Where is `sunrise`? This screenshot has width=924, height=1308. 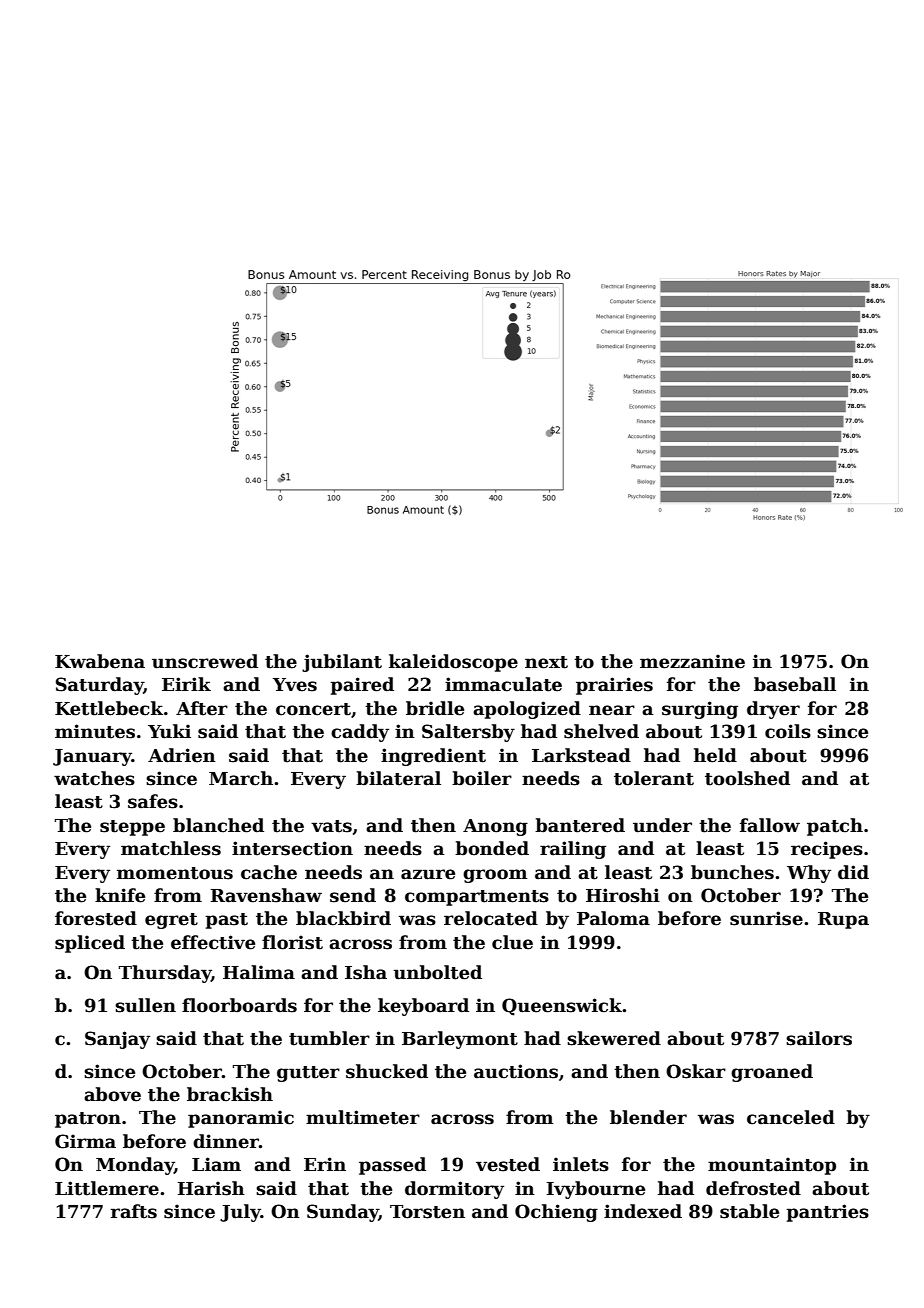 sunrise is located at coordinates (766, 918).
